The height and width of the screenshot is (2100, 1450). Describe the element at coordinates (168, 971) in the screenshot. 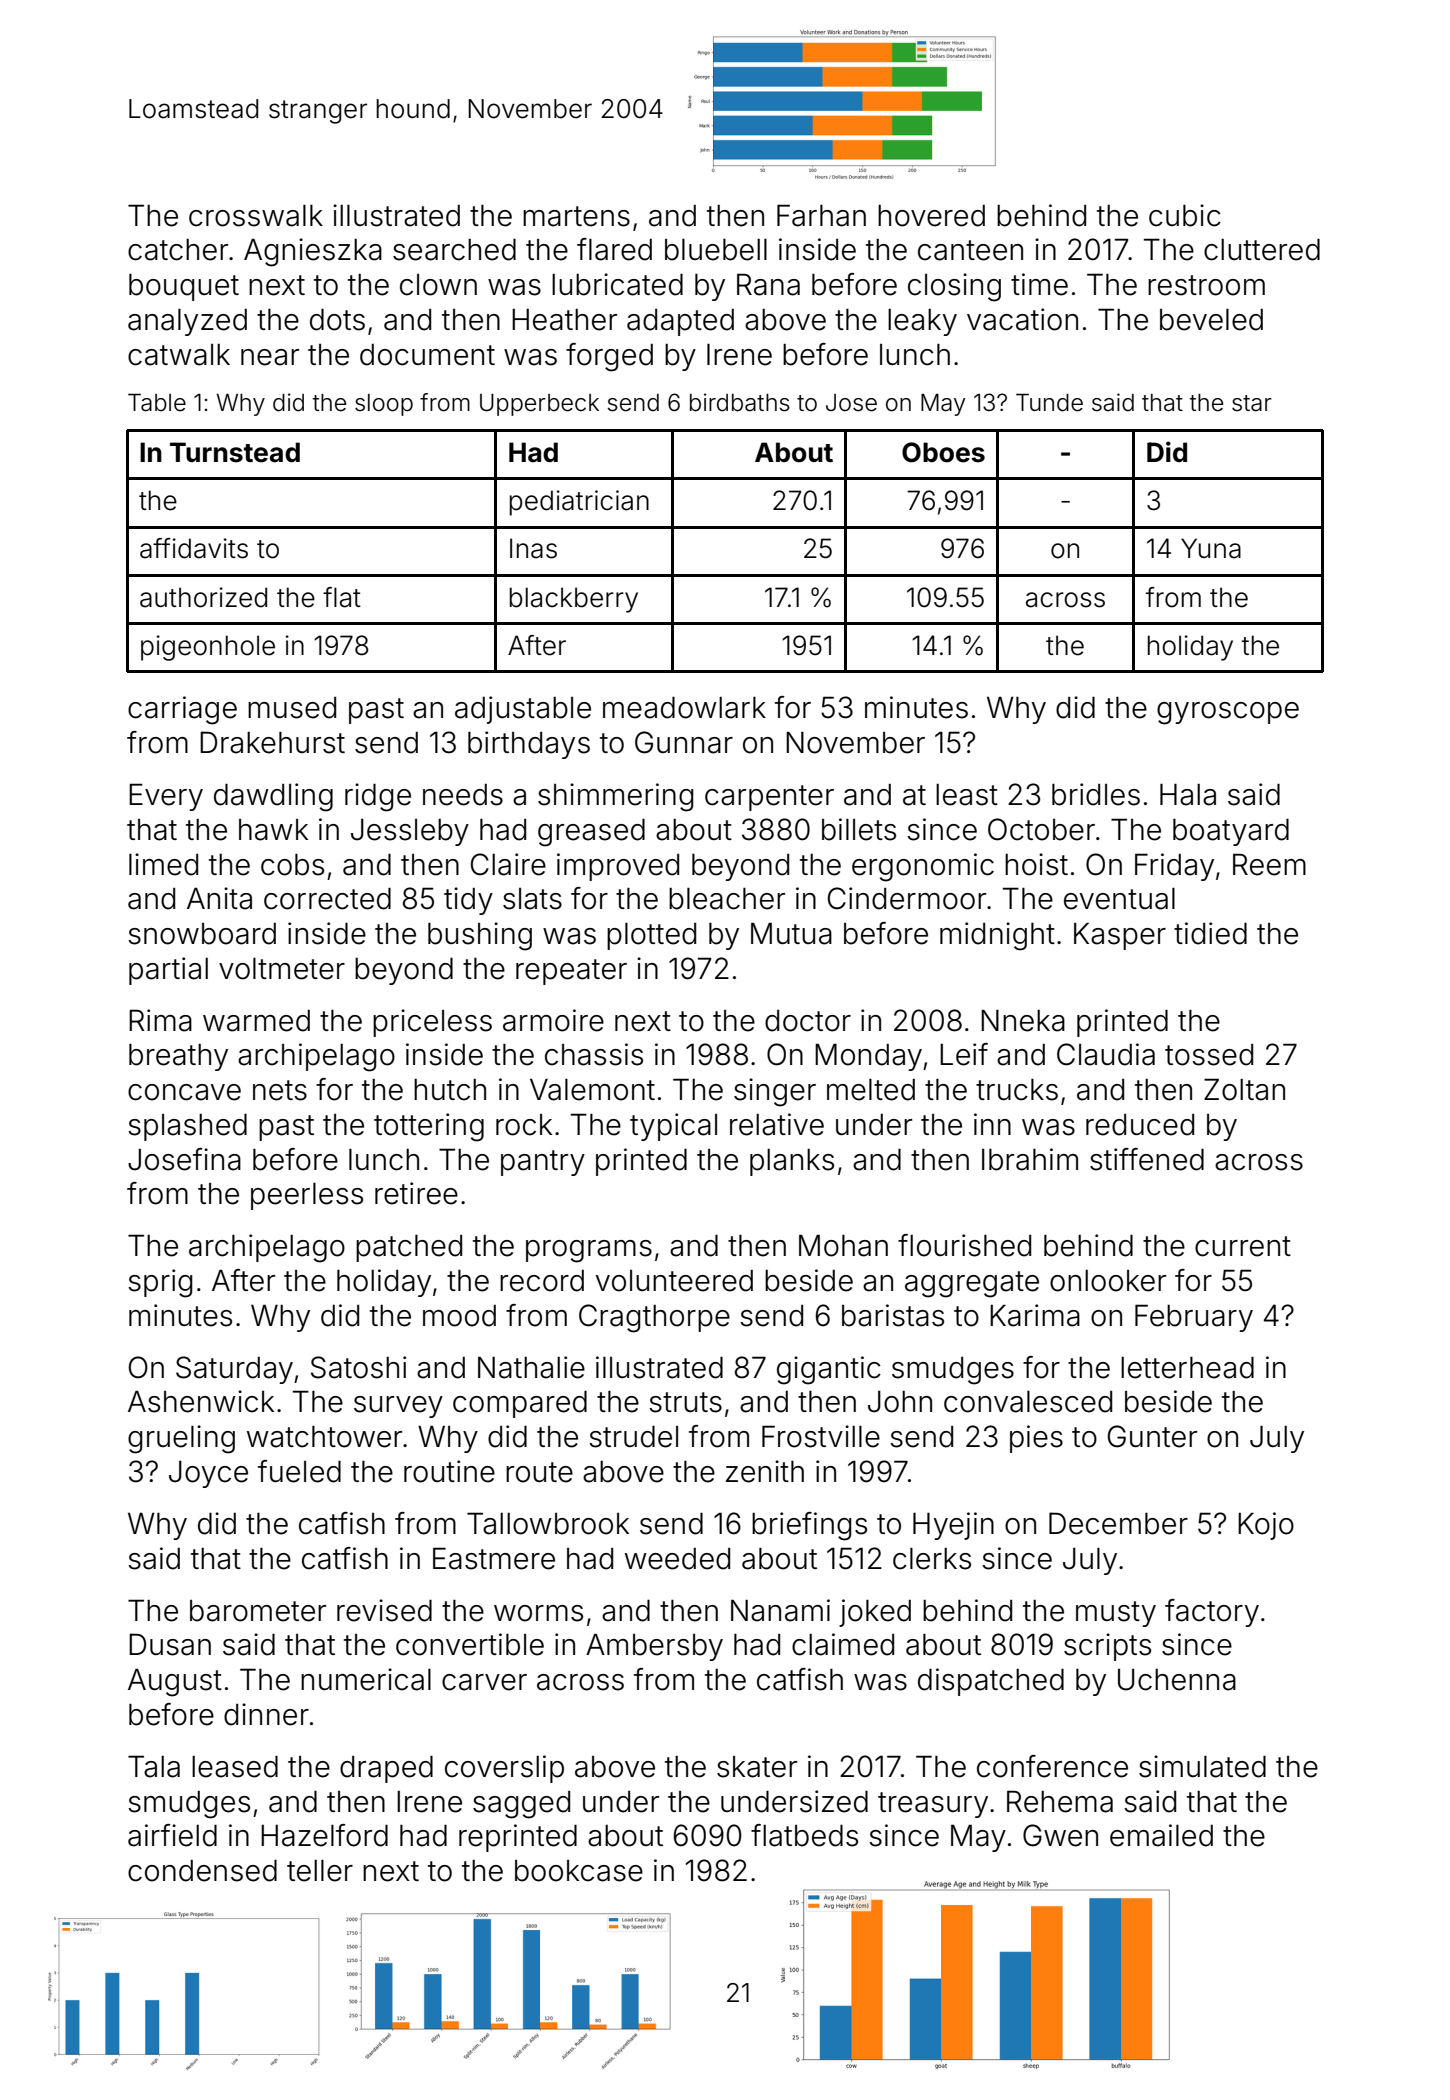

I see `partial` at that location.
